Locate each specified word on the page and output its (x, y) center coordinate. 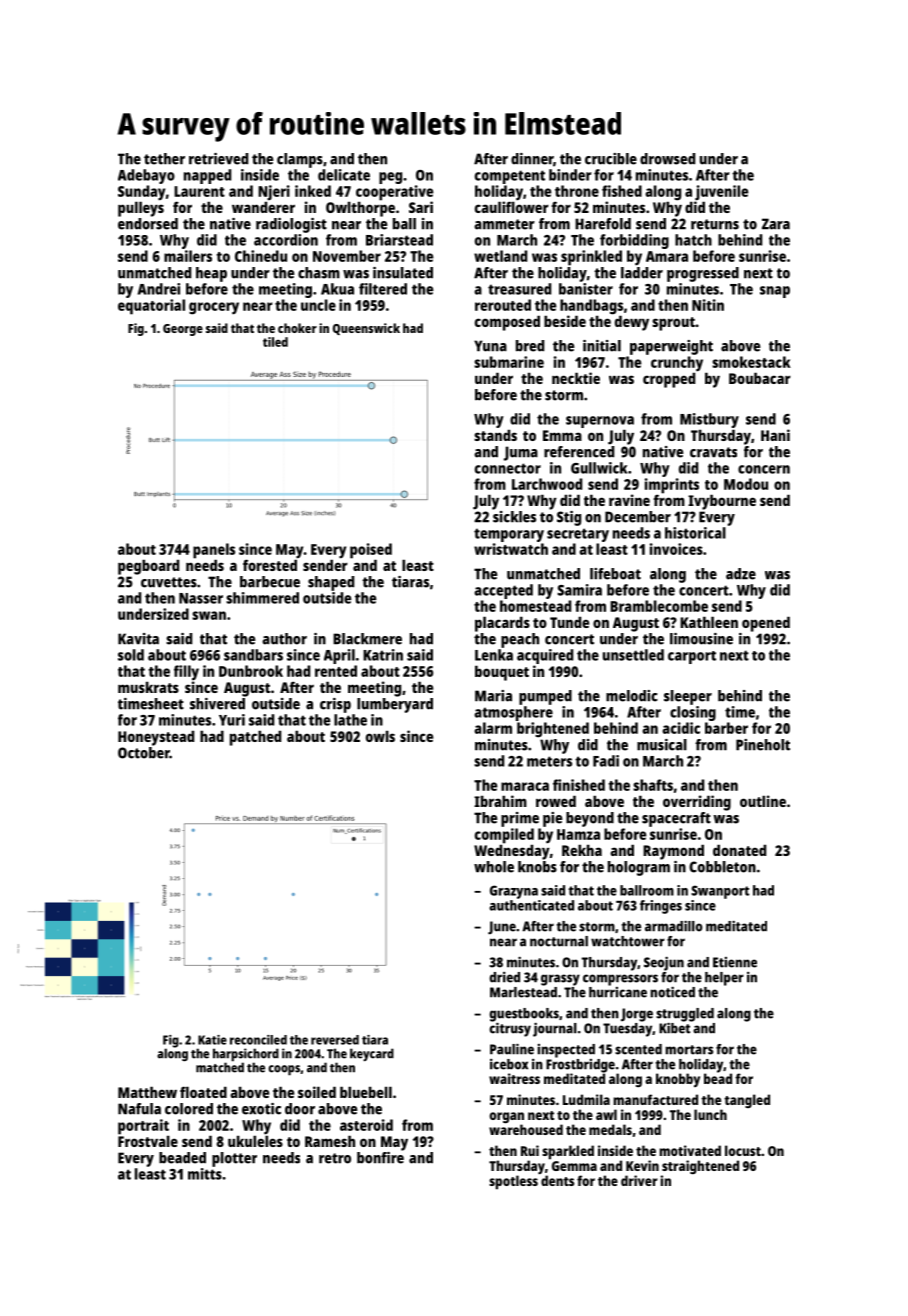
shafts (653, 785)
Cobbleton (722, 867)
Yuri (232, 720)
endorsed (148, 224)
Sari (421, 207)
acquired (545, 656)
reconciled (258, 1040)
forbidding (634, 241)
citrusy (510, 1029)
